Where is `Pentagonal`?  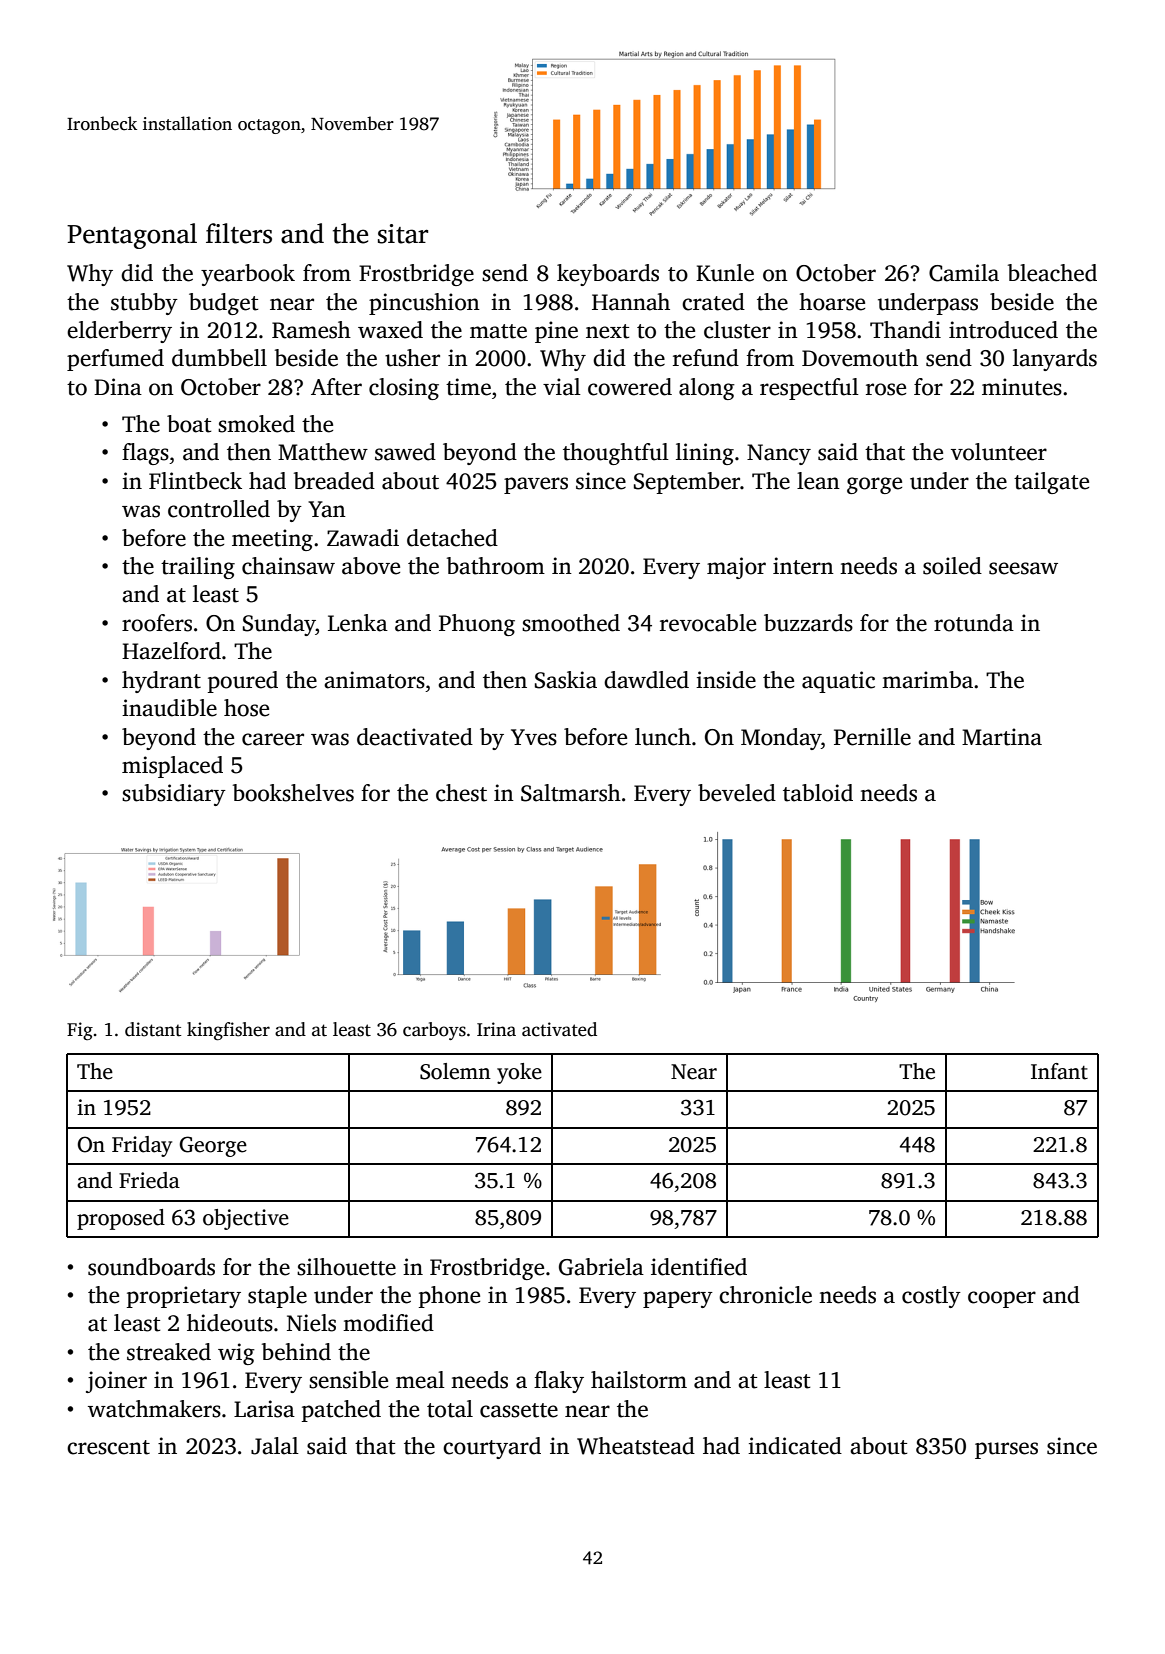 Pentagonal is located at coordinates (132, 236).
